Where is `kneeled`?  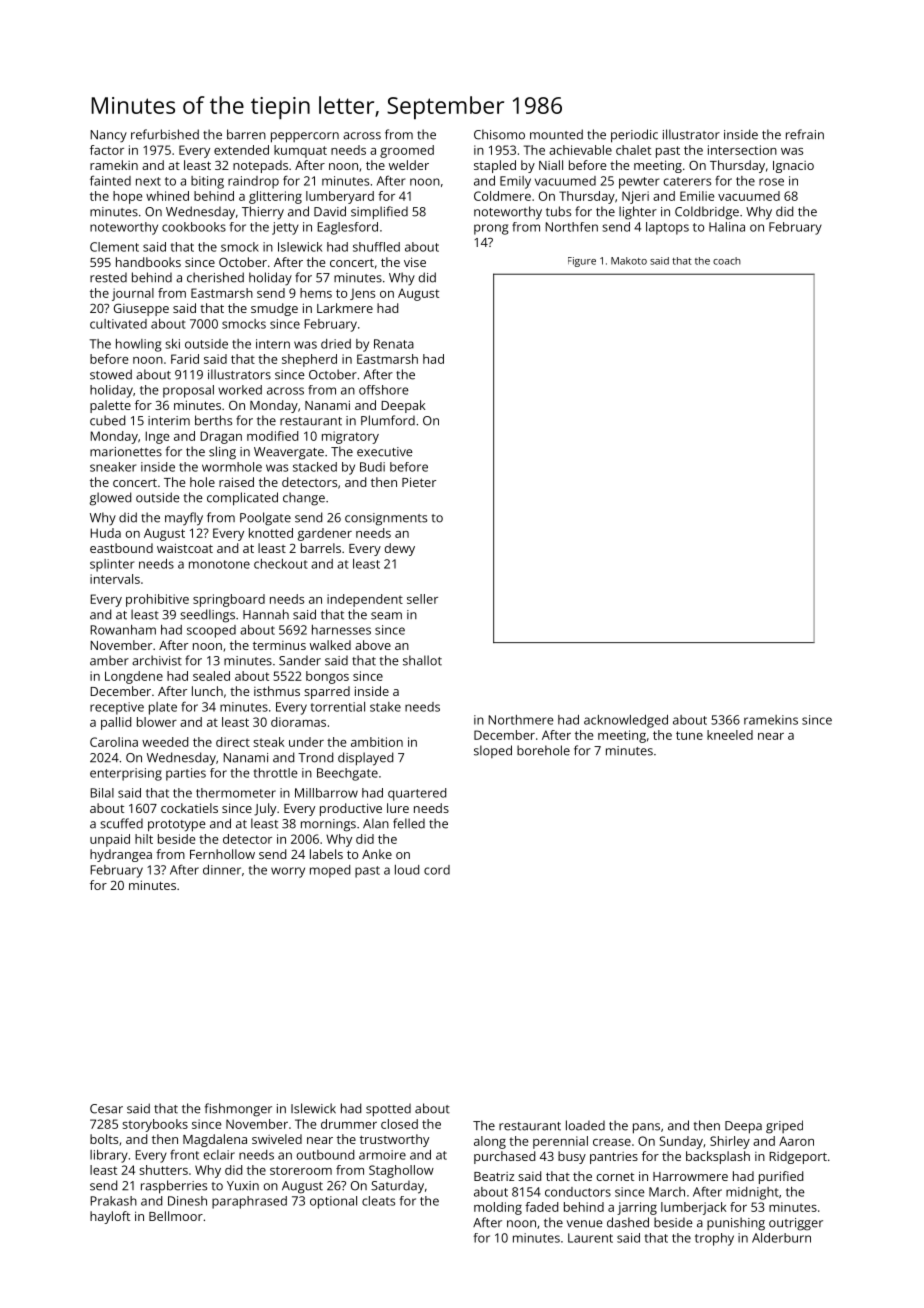
kneeled is located at coordinates (730, 735).
